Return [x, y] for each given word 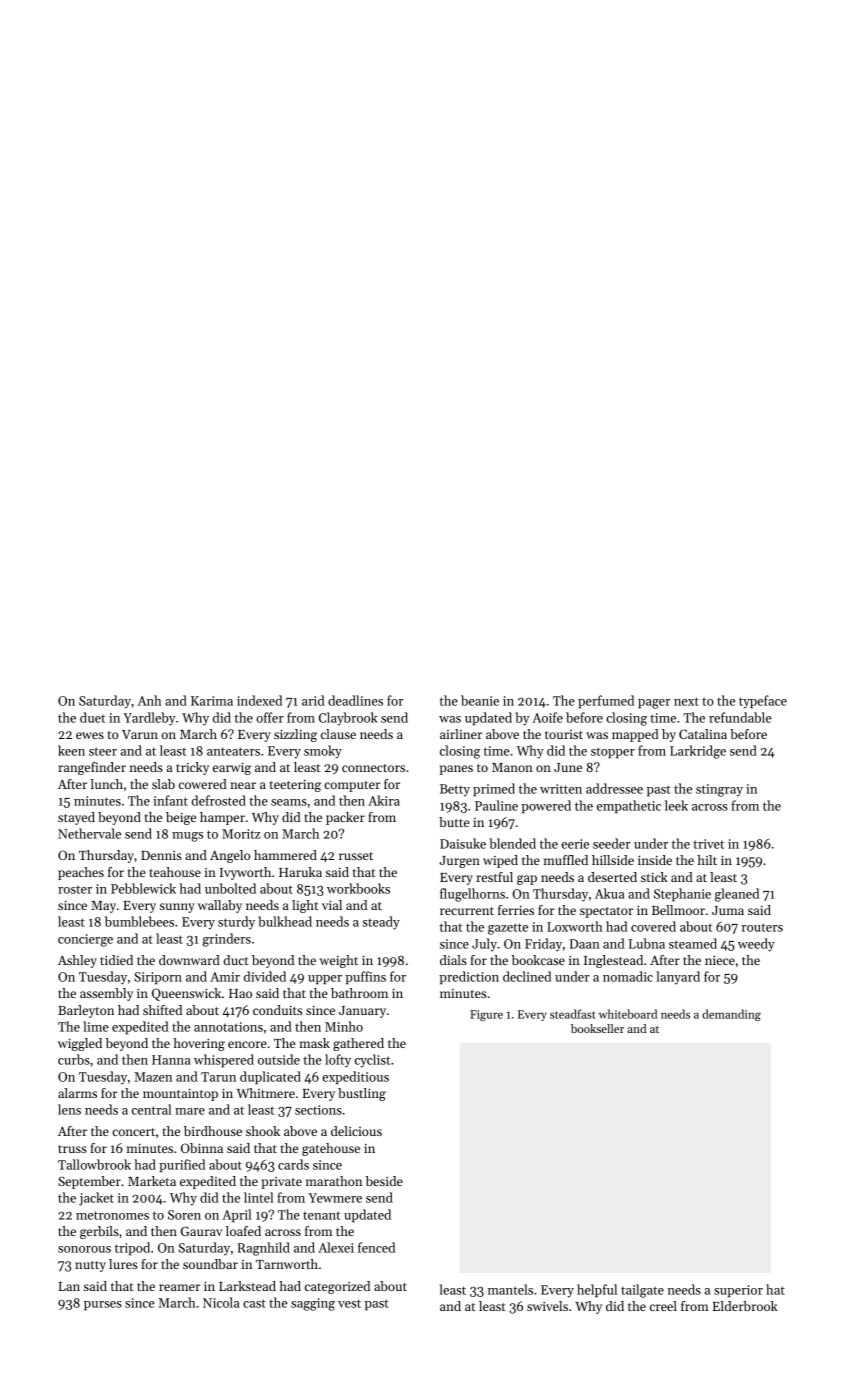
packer [345, 818]
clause [338, 734]
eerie [575, 844]
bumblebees [139, 921]
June [568, 767]
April [236, 1215]
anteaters [233, 751]
